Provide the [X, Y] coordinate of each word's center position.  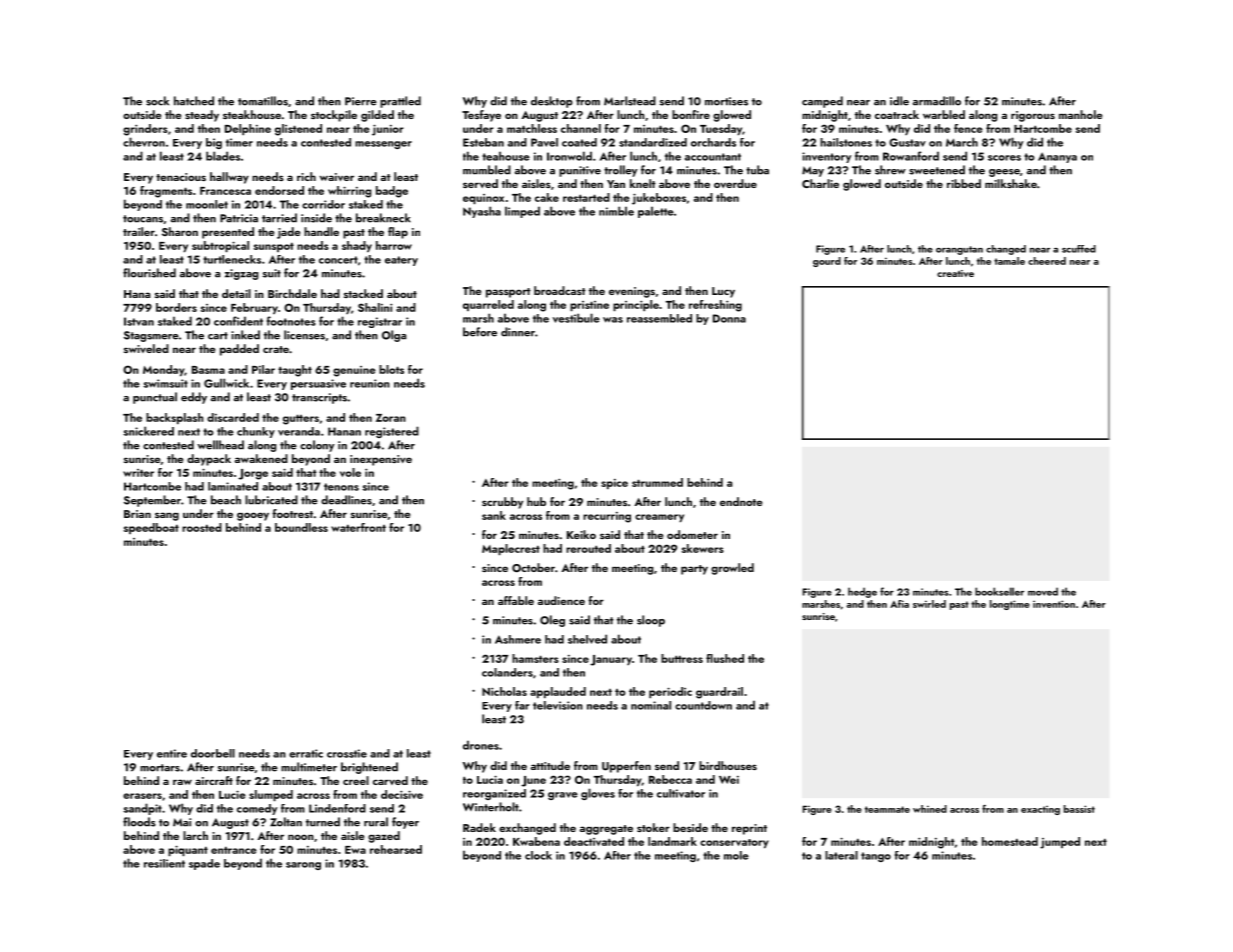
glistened [298, 130]
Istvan [139, 321]
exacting [1040, 810]
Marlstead [630, 101]
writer [138, 473]
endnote [741, 501]
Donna [729, 318]
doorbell [213, 753]
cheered [1047, 261]
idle [899, 101]
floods [139, 822]
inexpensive [381, 460]
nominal [651, 705]
